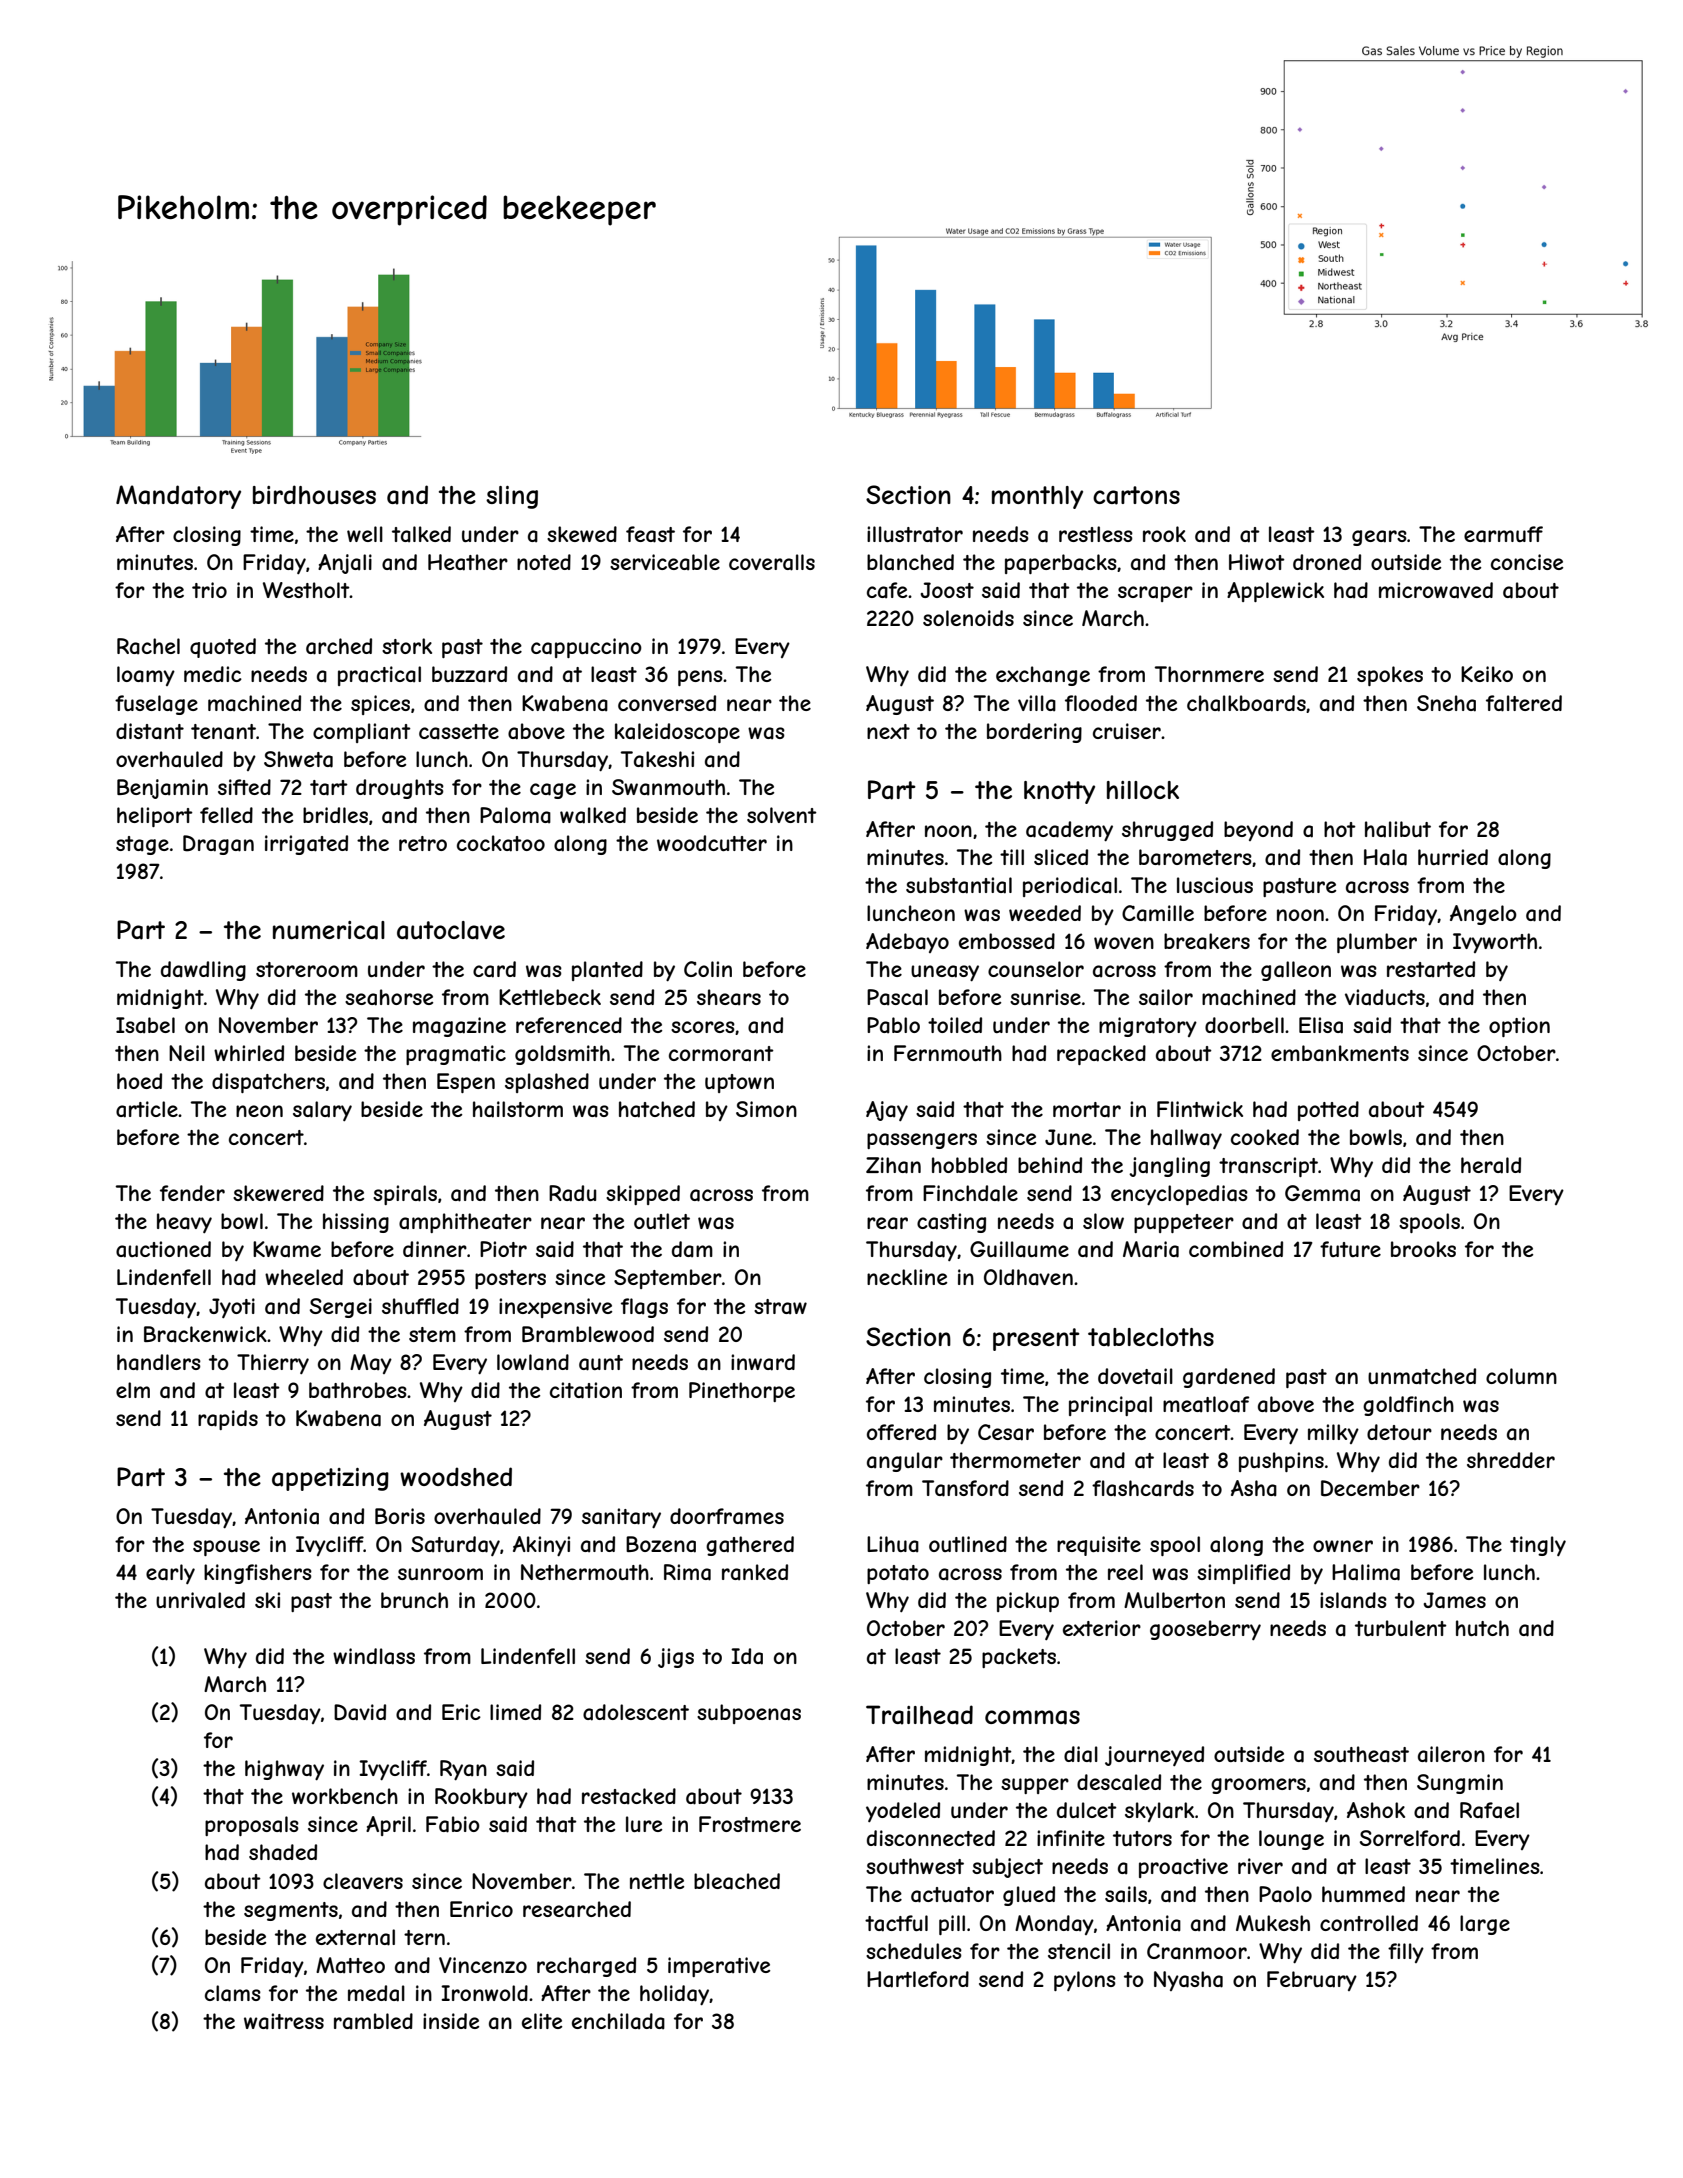 The height and width of the screenshot is (2178, 1683). Describe the element at coordinates (918, 1979) in the screenshot. I see `Hartleford` at that location.
